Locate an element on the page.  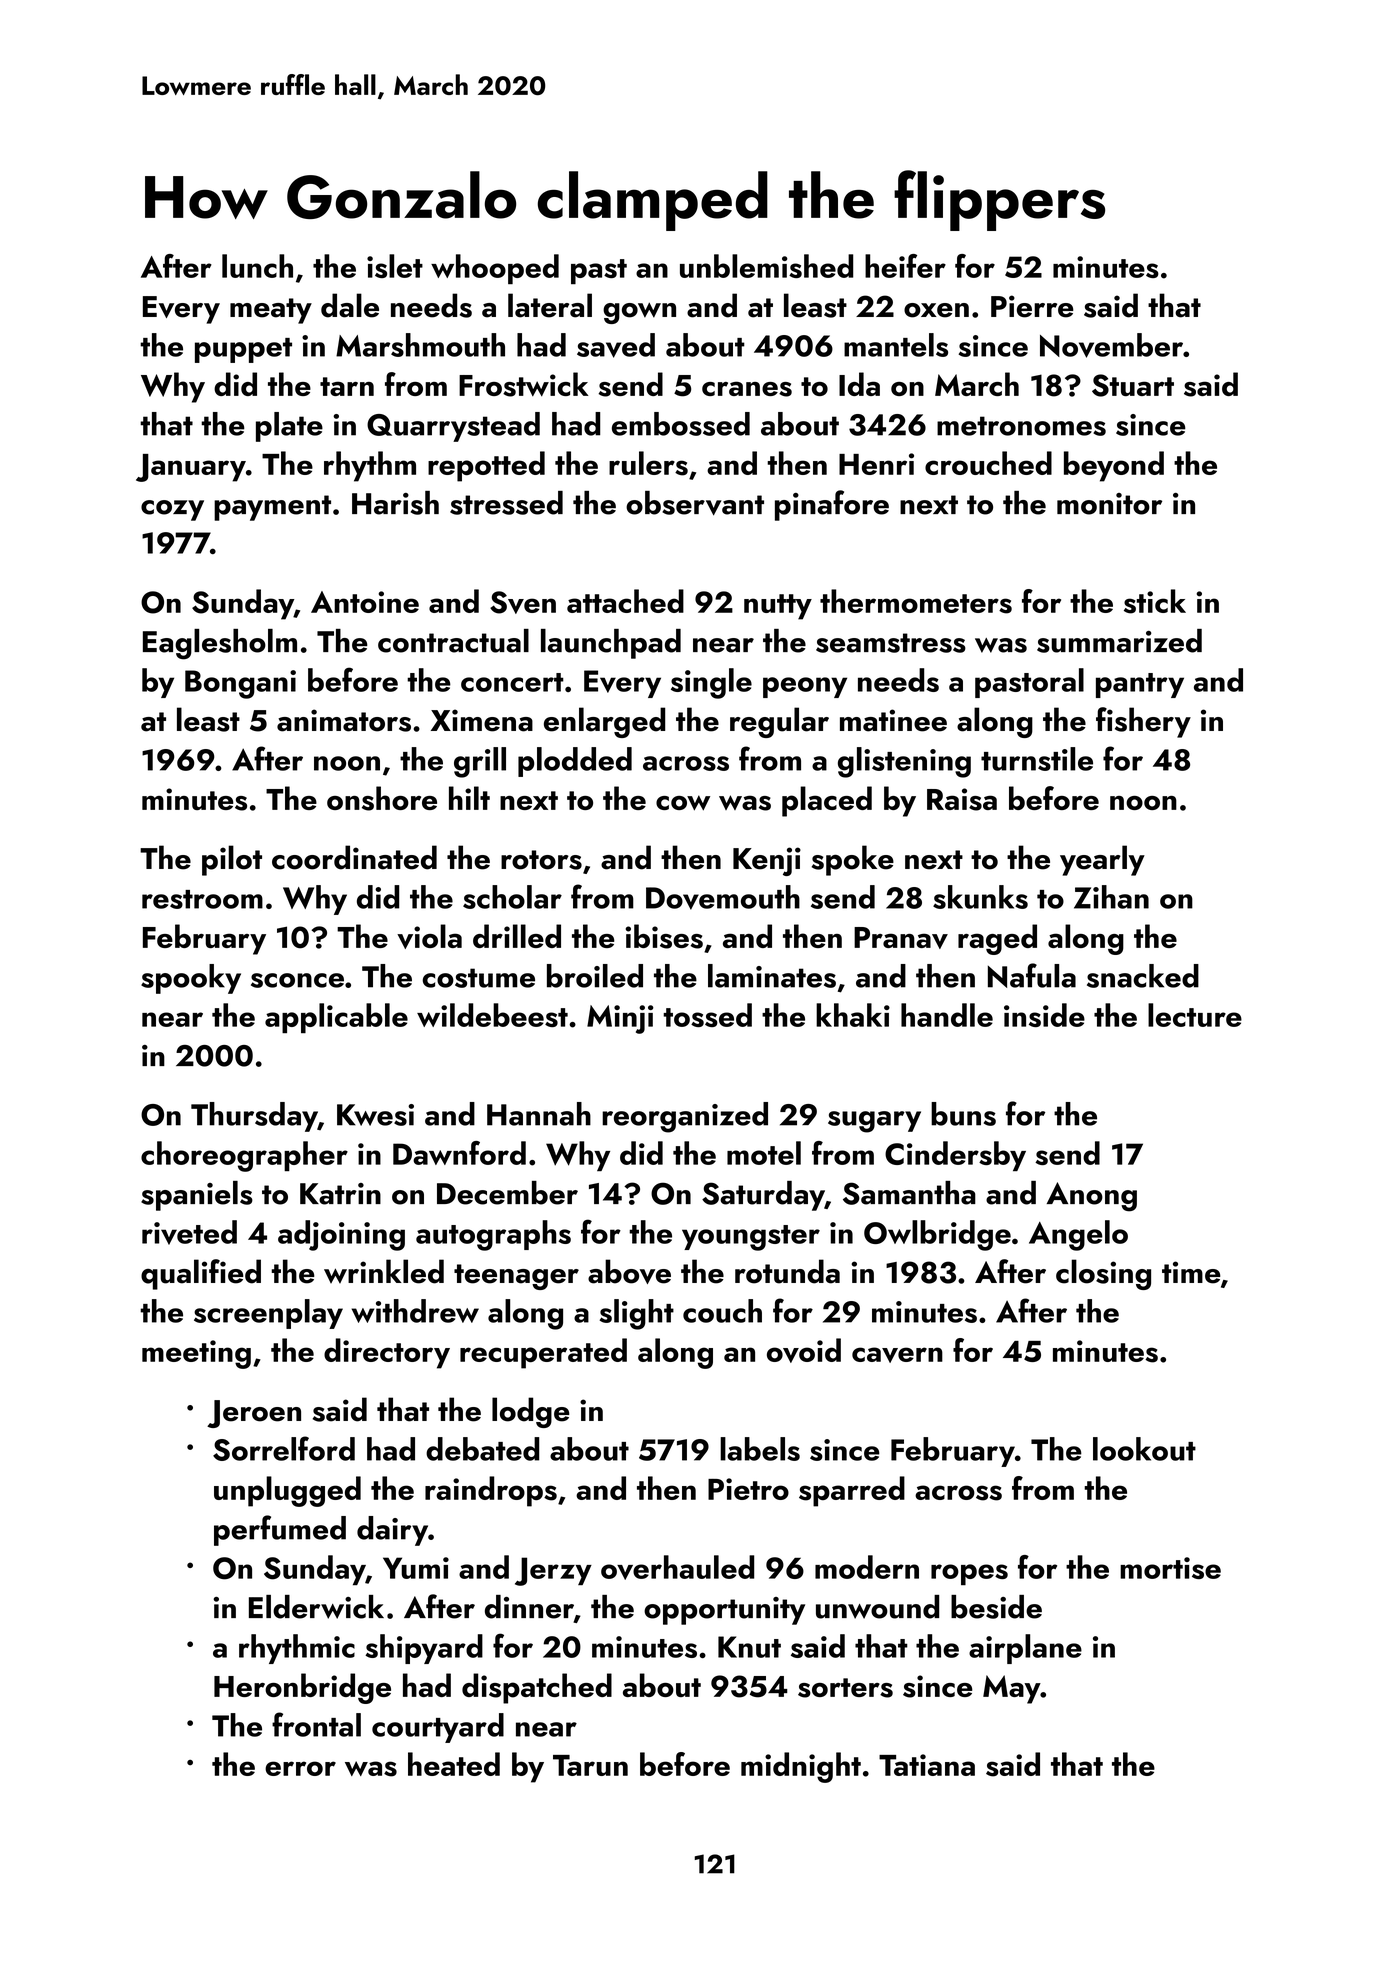
lunch is located at coordinates (257, 266).
